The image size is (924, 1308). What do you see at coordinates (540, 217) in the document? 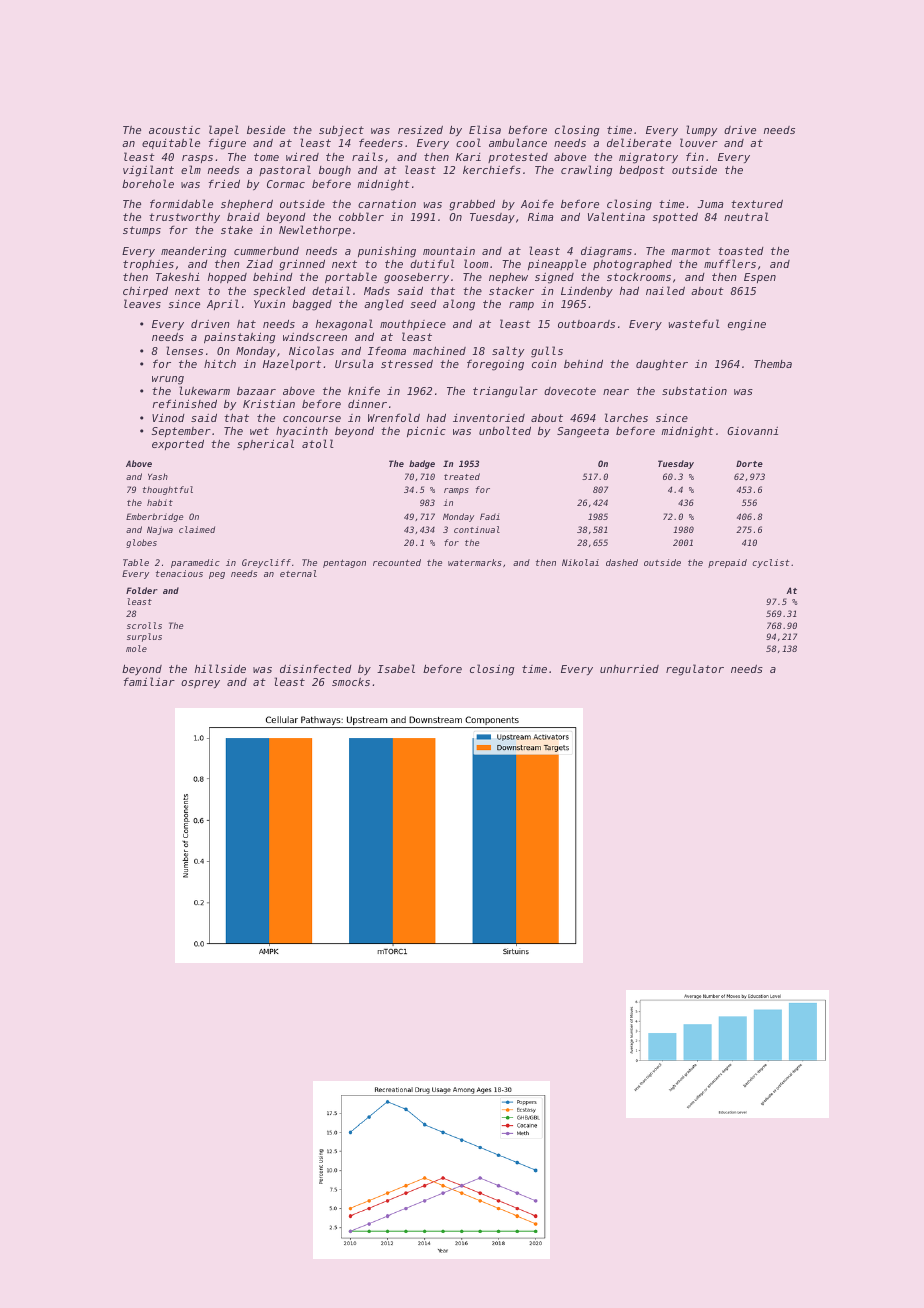
I see `Rima` at bounding box center [540, 217].
